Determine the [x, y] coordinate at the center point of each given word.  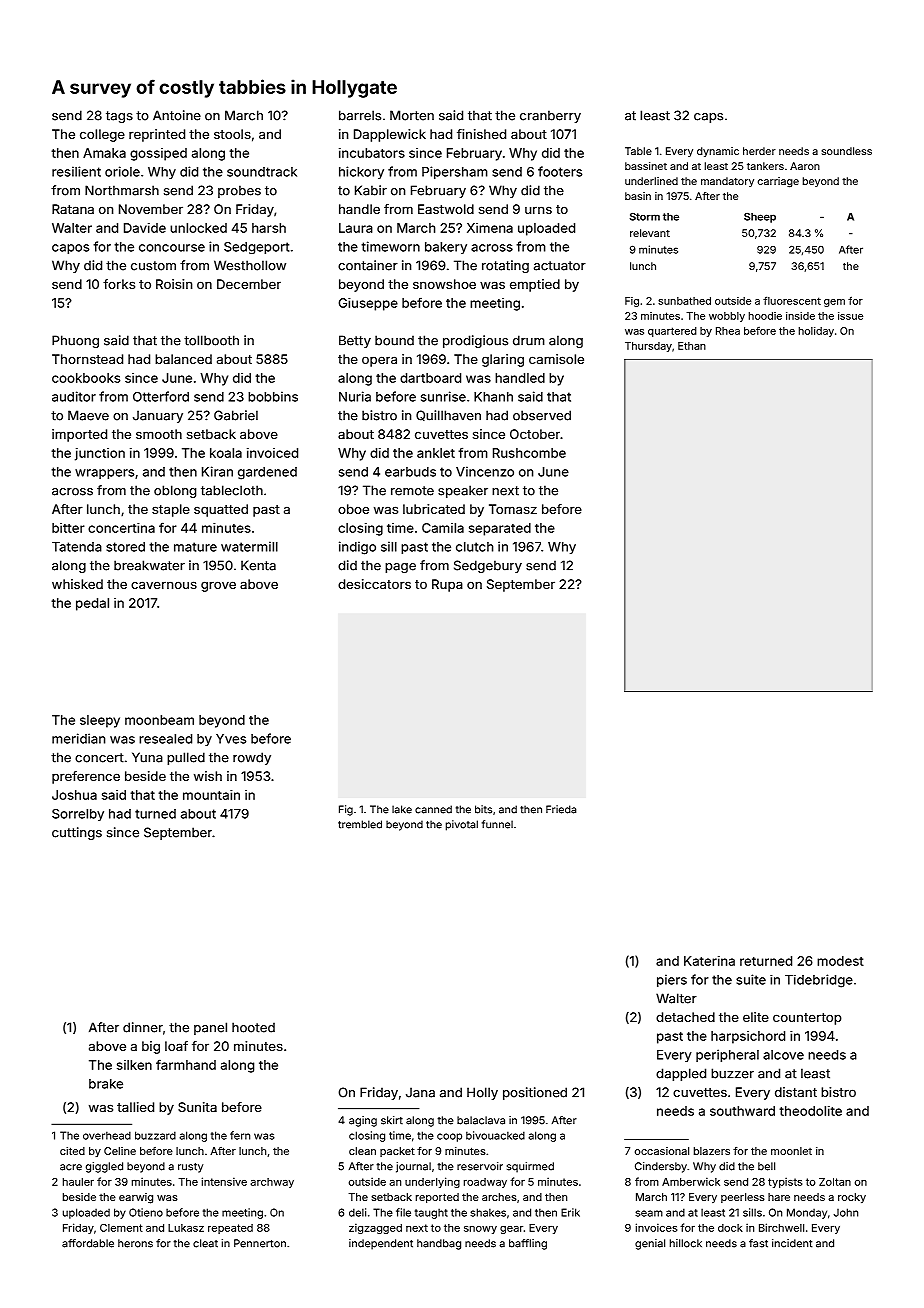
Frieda [561, 809]
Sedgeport [256, 248]
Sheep [760, 217]
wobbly [727, 317]
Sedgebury [488, 566]
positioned [535, 1093]
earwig [136, 1198]
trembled [360, 824]
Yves [231, 739]
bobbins [273, 396]
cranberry [550, 116]
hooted [253, 1027]
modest [840, 961]
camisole [556, 359]
